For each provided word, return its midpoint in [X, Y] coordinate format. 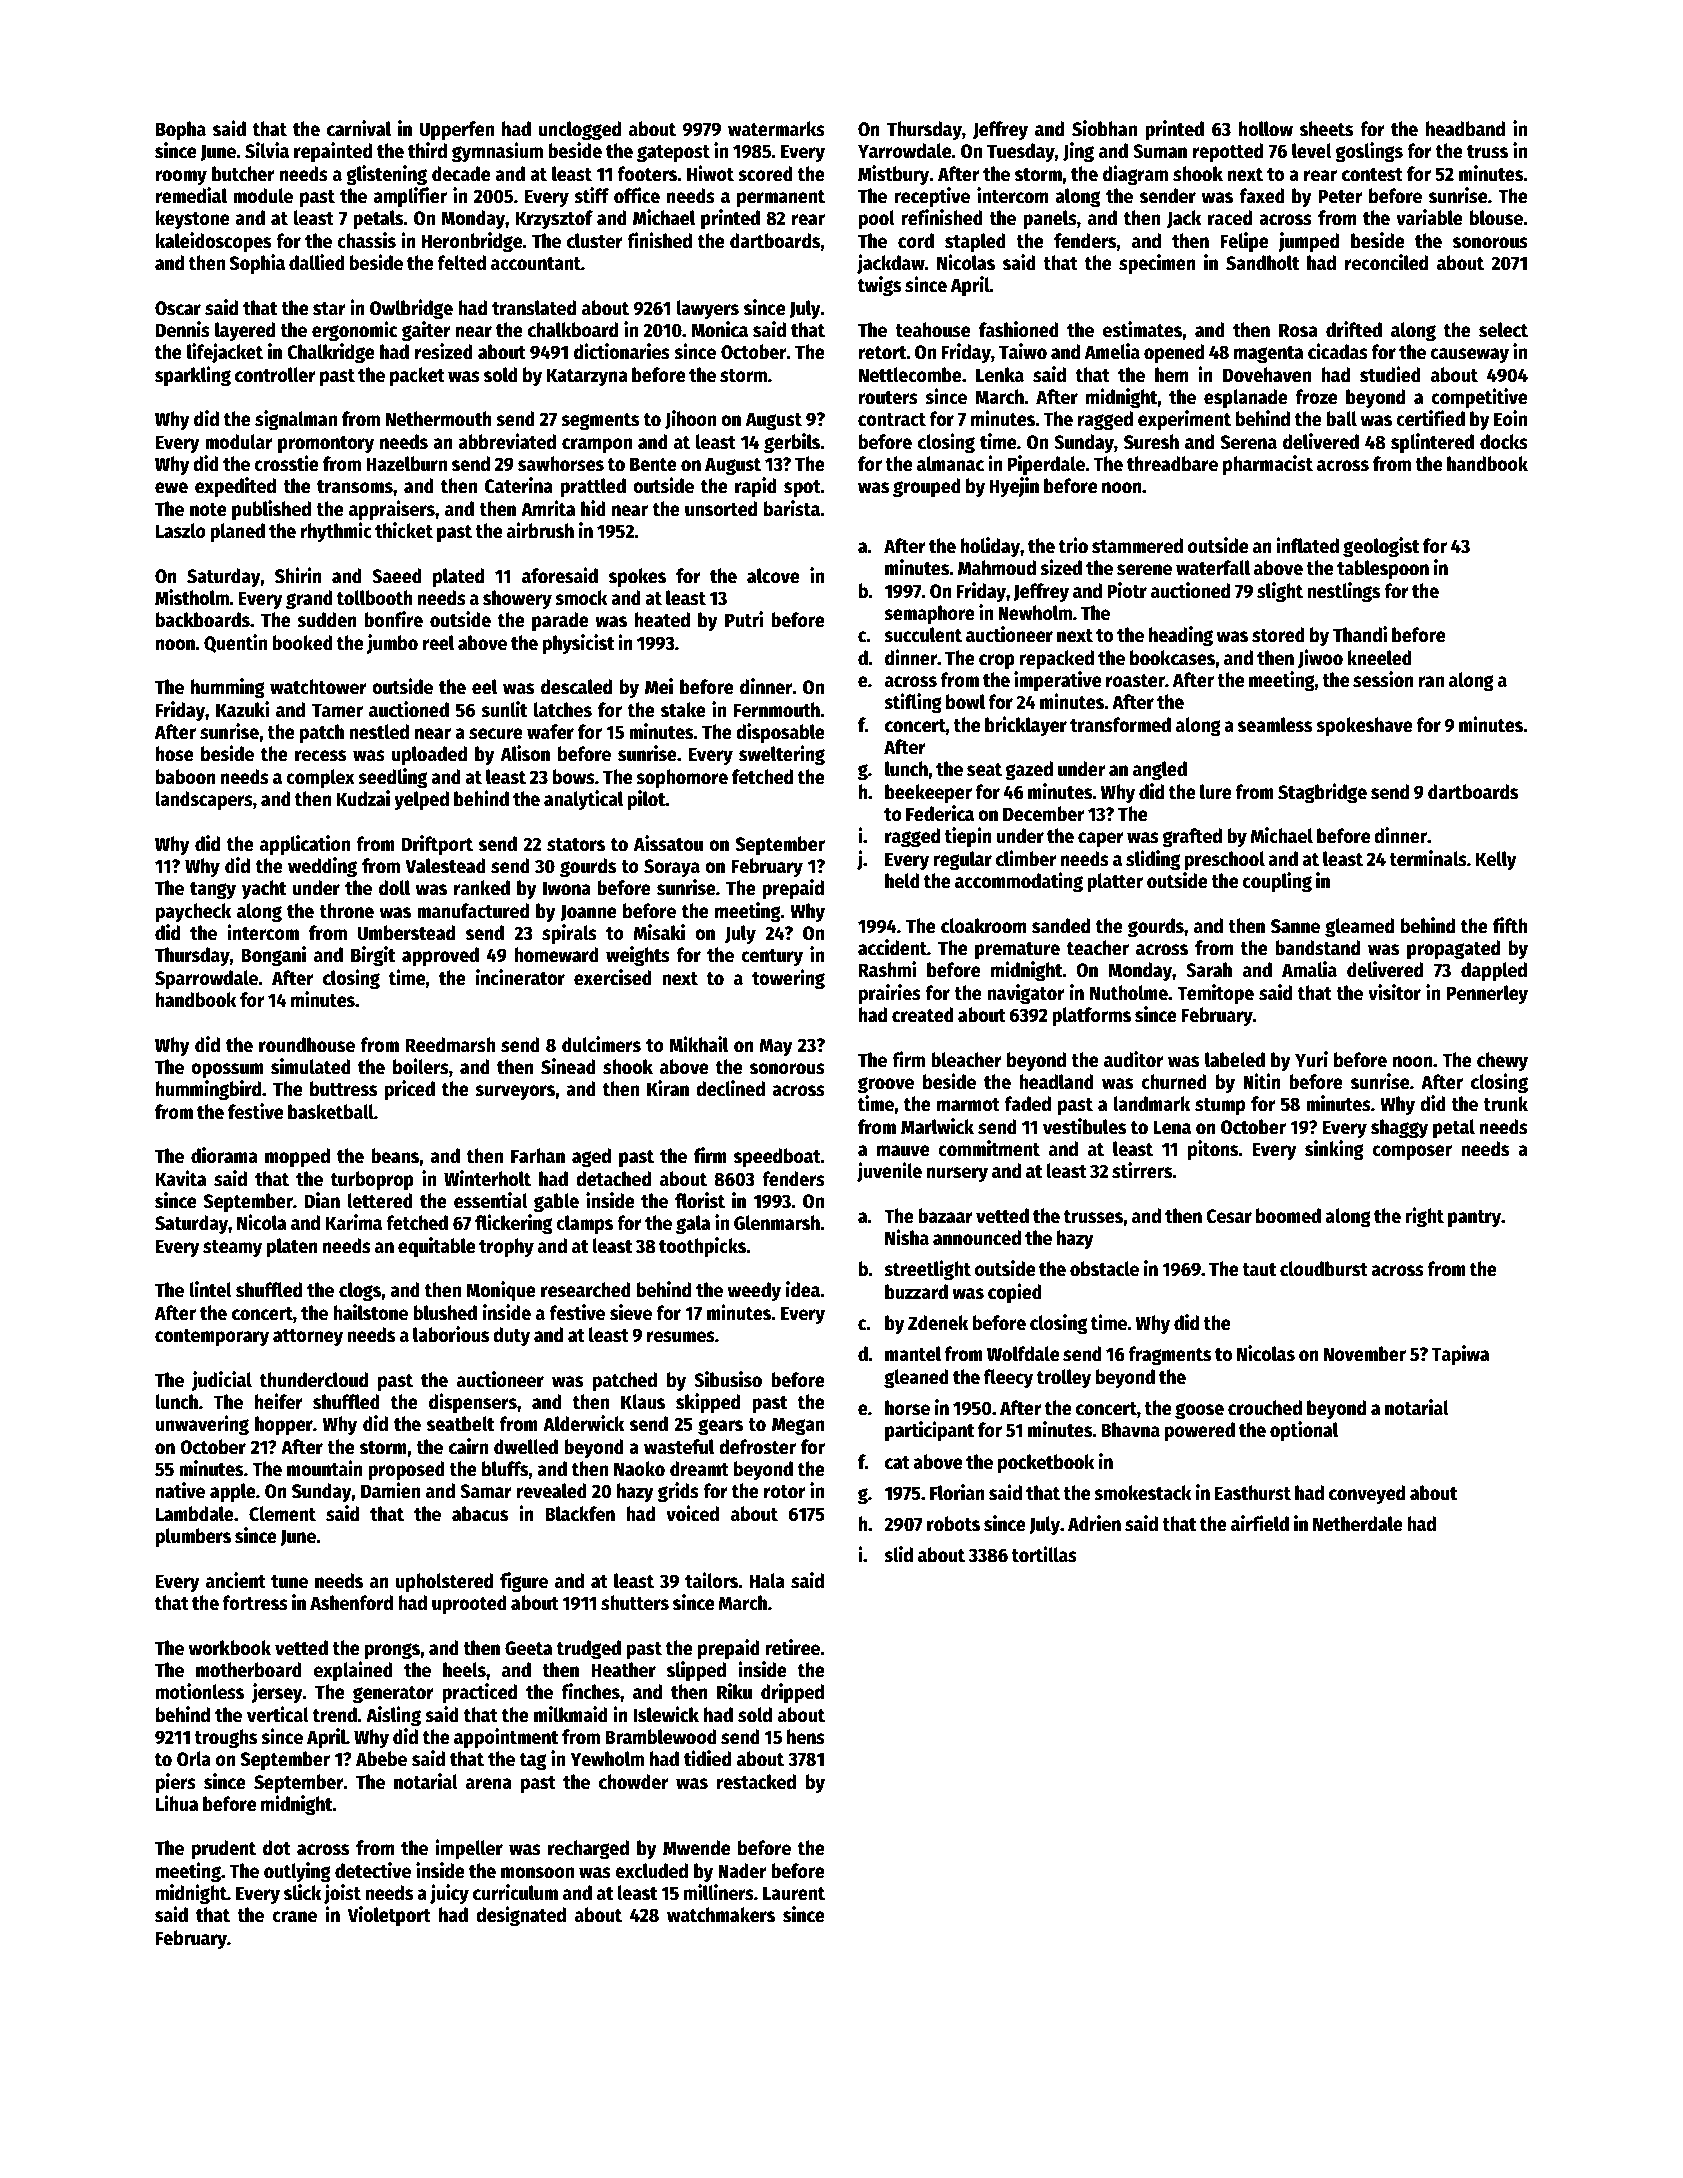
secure [496, 734]
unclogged [580, 131]
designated [521, 1916]
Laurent [794, 1893]
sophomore [682, 778]
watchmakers [721, 1915]
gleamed [1359, 928]
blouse [1496, 218]
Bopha [181, 130]
